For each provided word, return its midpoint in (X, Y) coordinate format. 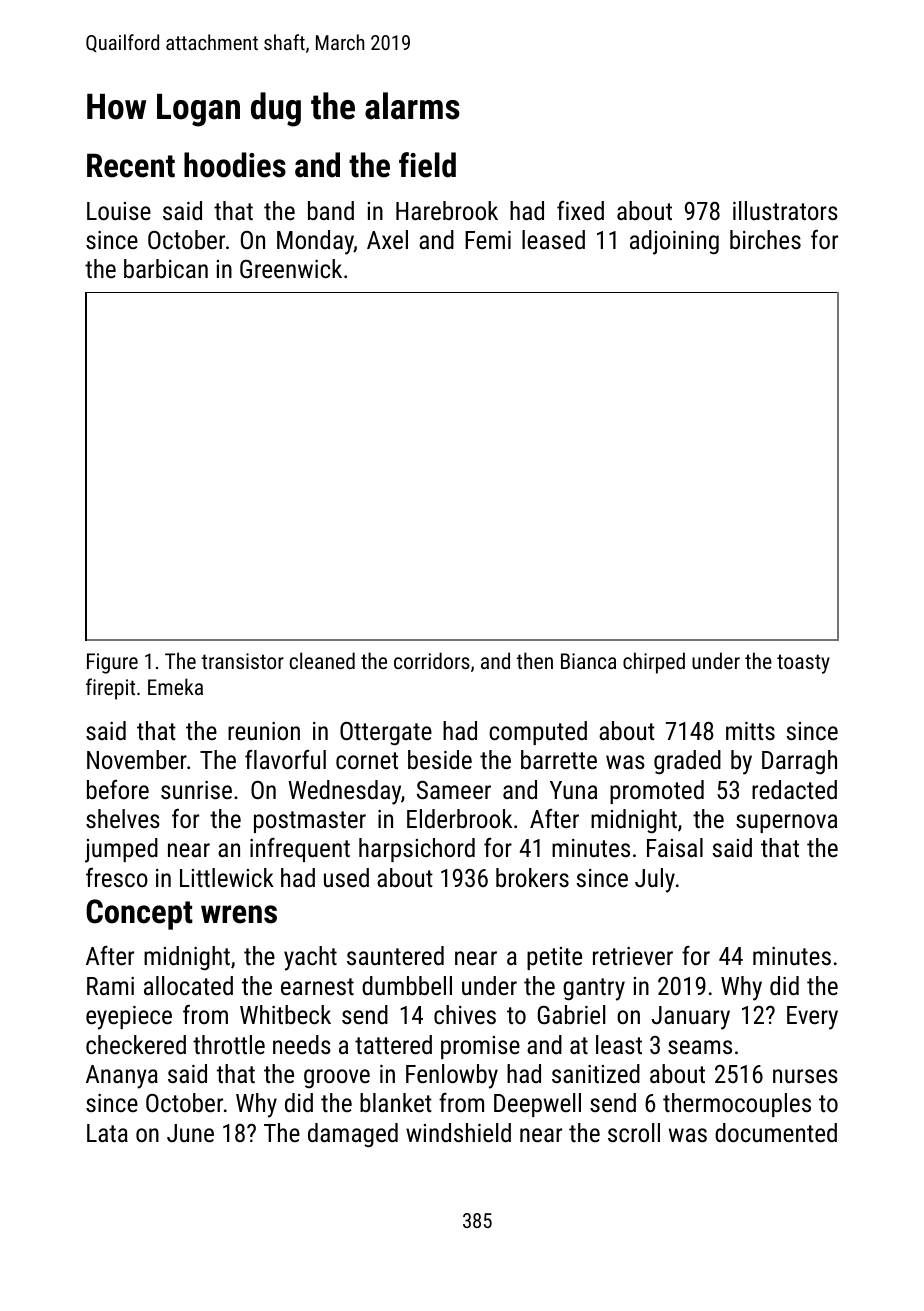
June (190, 1133)
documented (776, 1132)
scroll (634, 1132)
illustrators (785, 210)
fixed (580, 210)
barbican (166, 268)
